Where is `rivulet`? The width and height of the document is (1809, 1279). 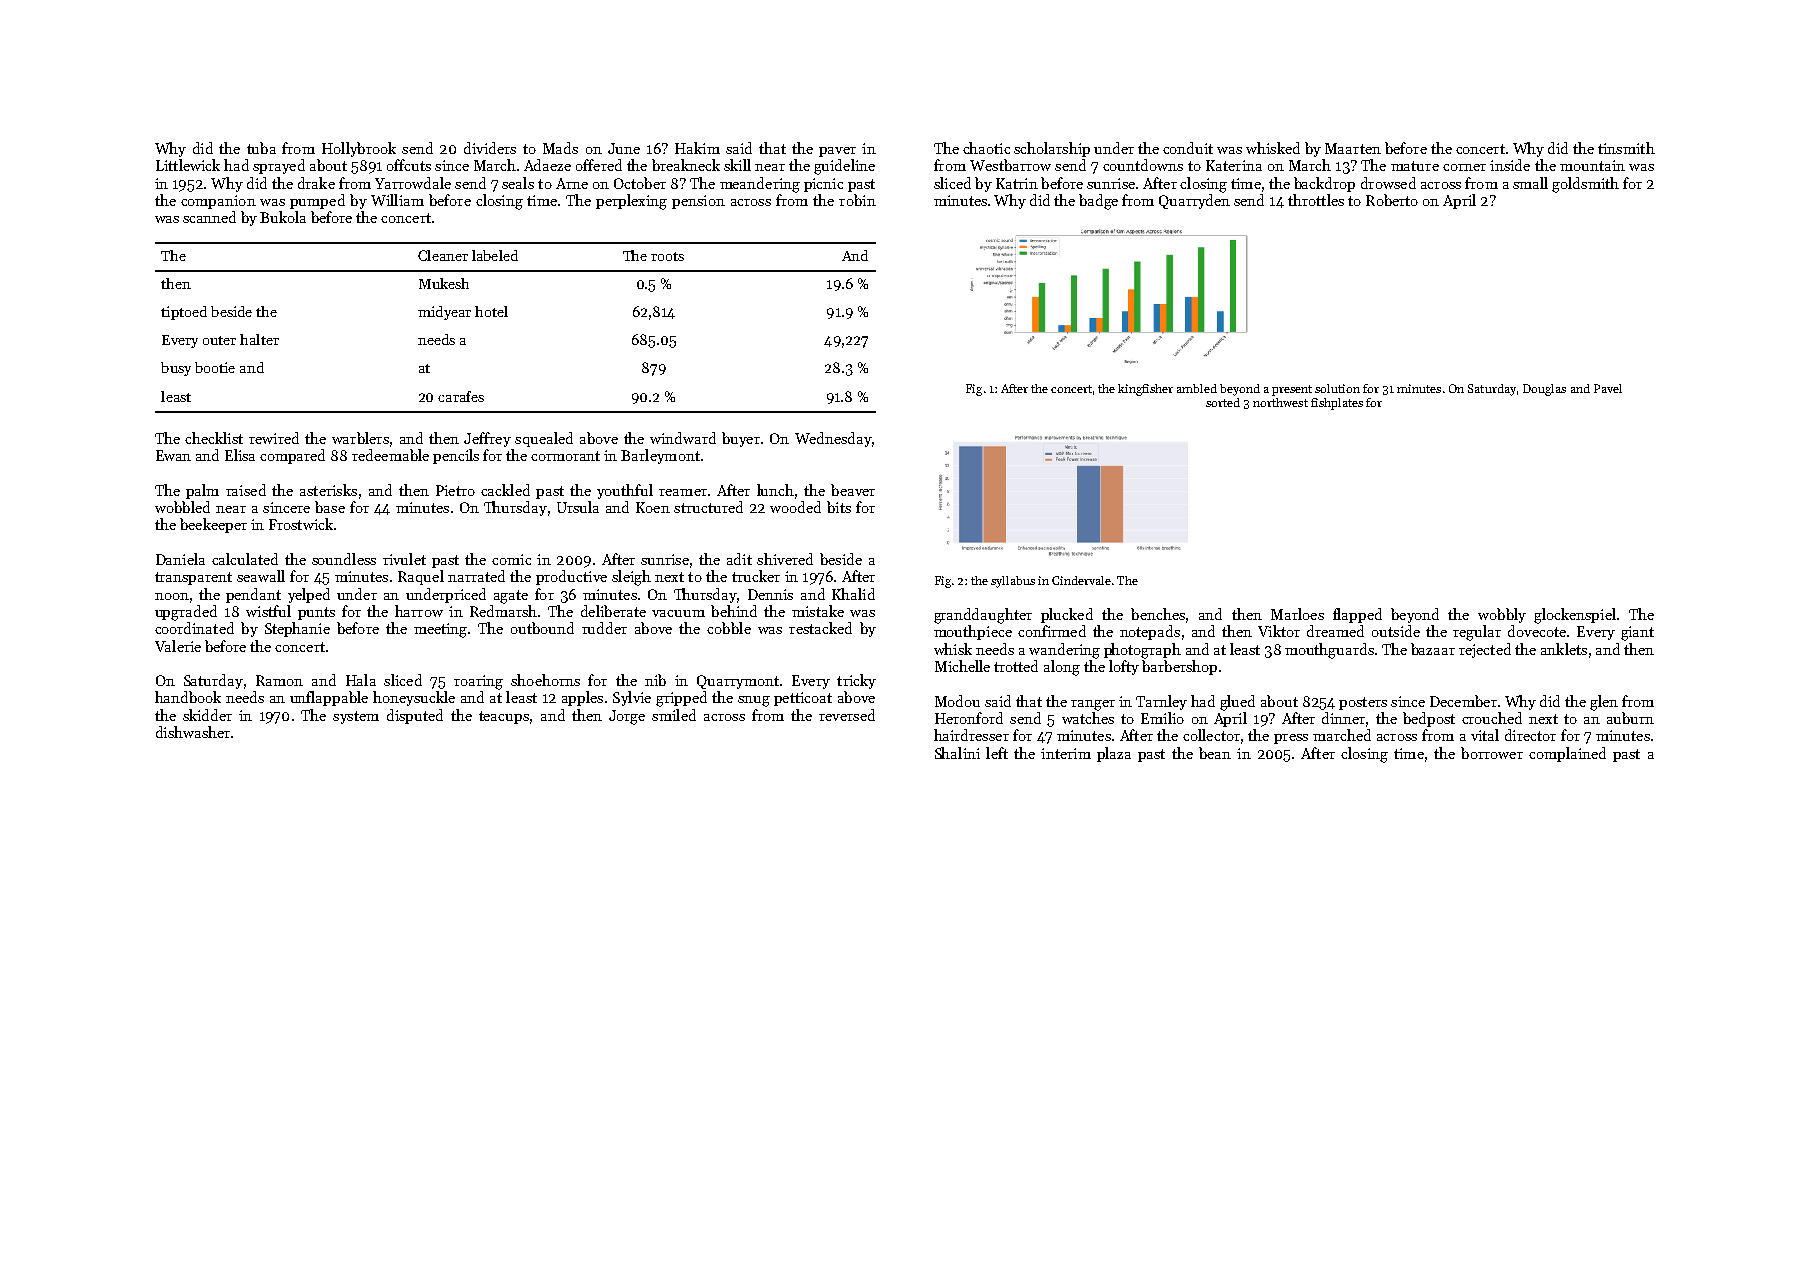
rivulet is located at coordinates (404, 559).
